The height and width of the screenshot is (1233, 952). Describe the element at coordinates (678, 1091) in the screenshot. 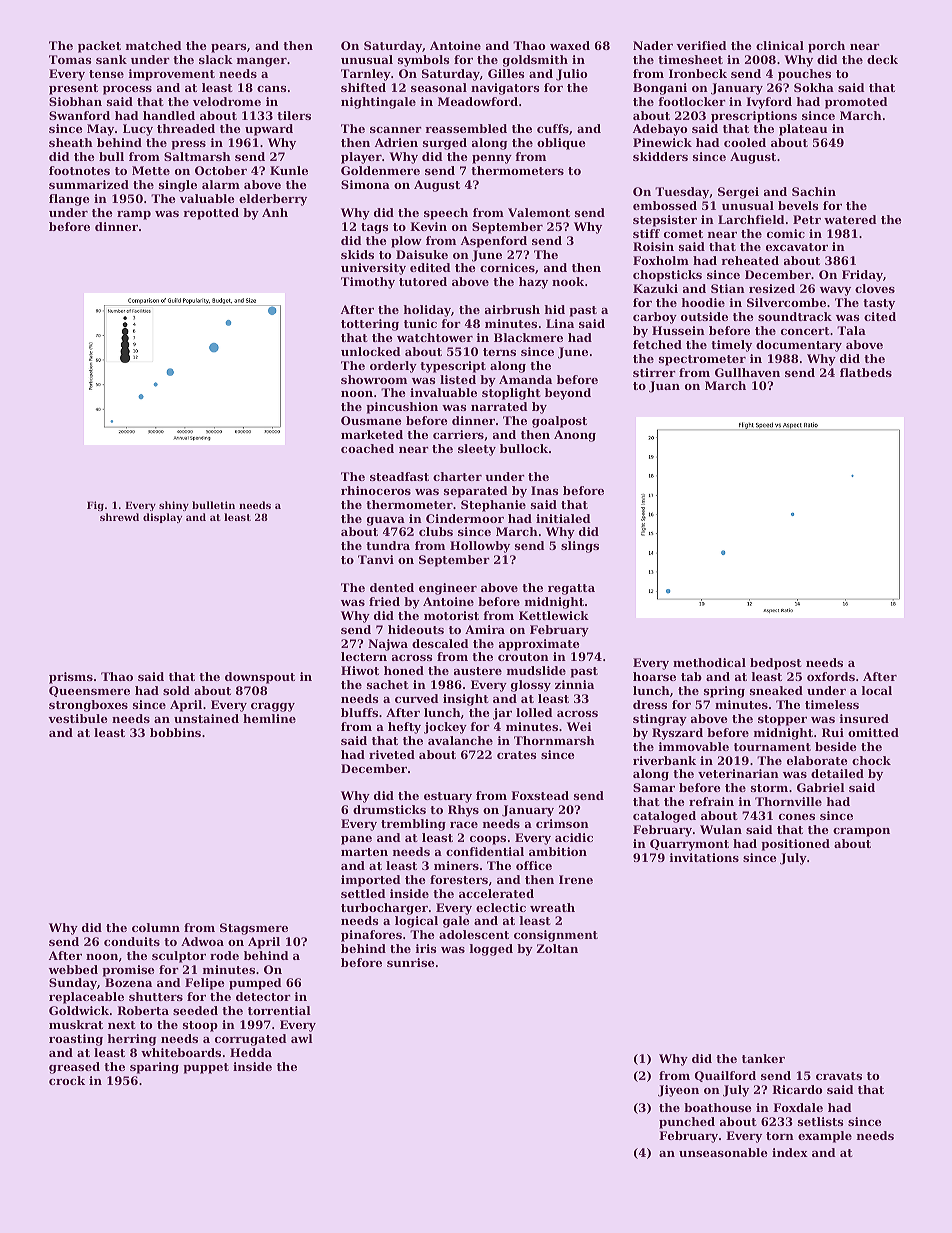

I see `Jiyeon` at that location.
